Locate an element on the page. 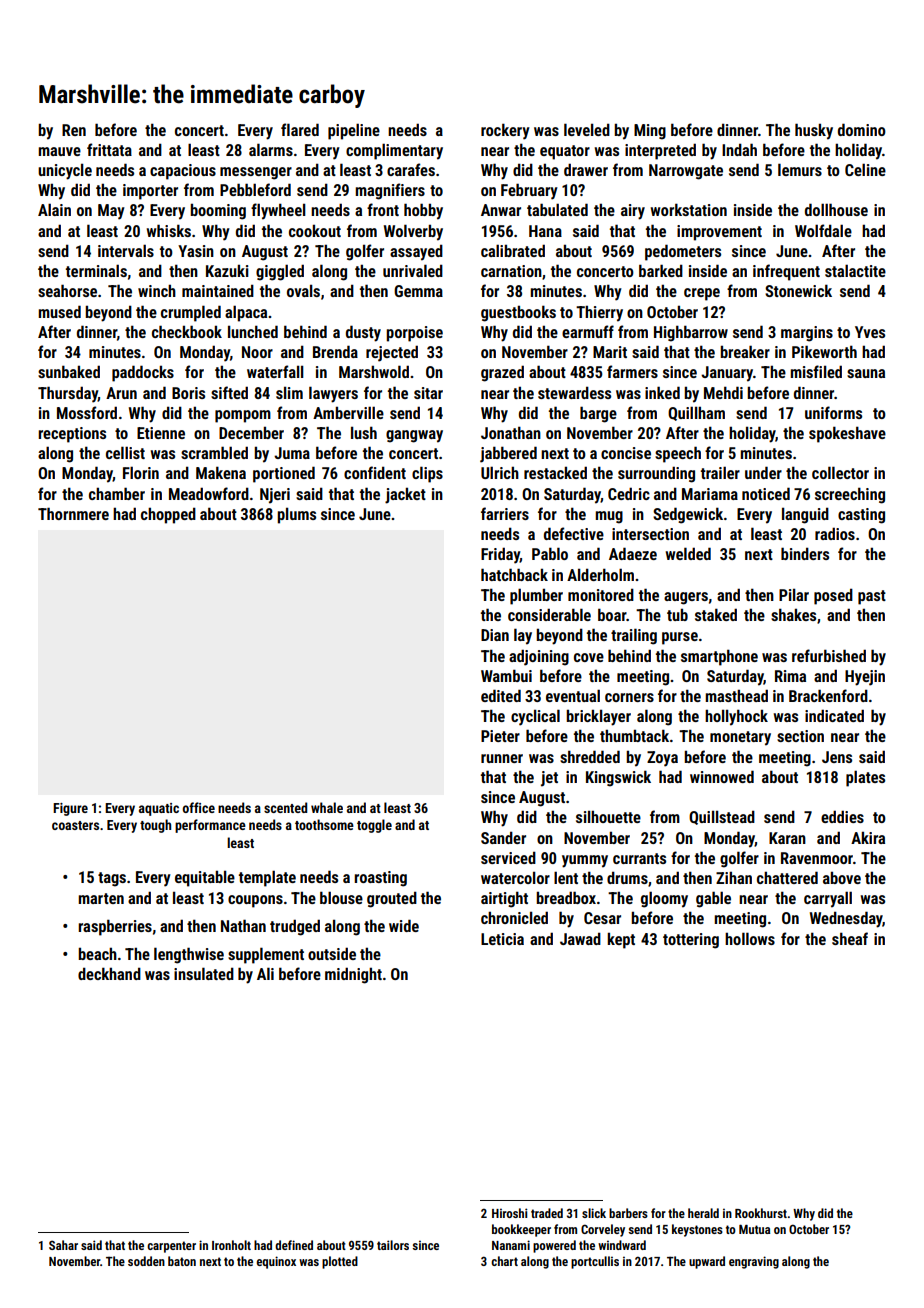  defined is located at coordinates (294, 1245).
